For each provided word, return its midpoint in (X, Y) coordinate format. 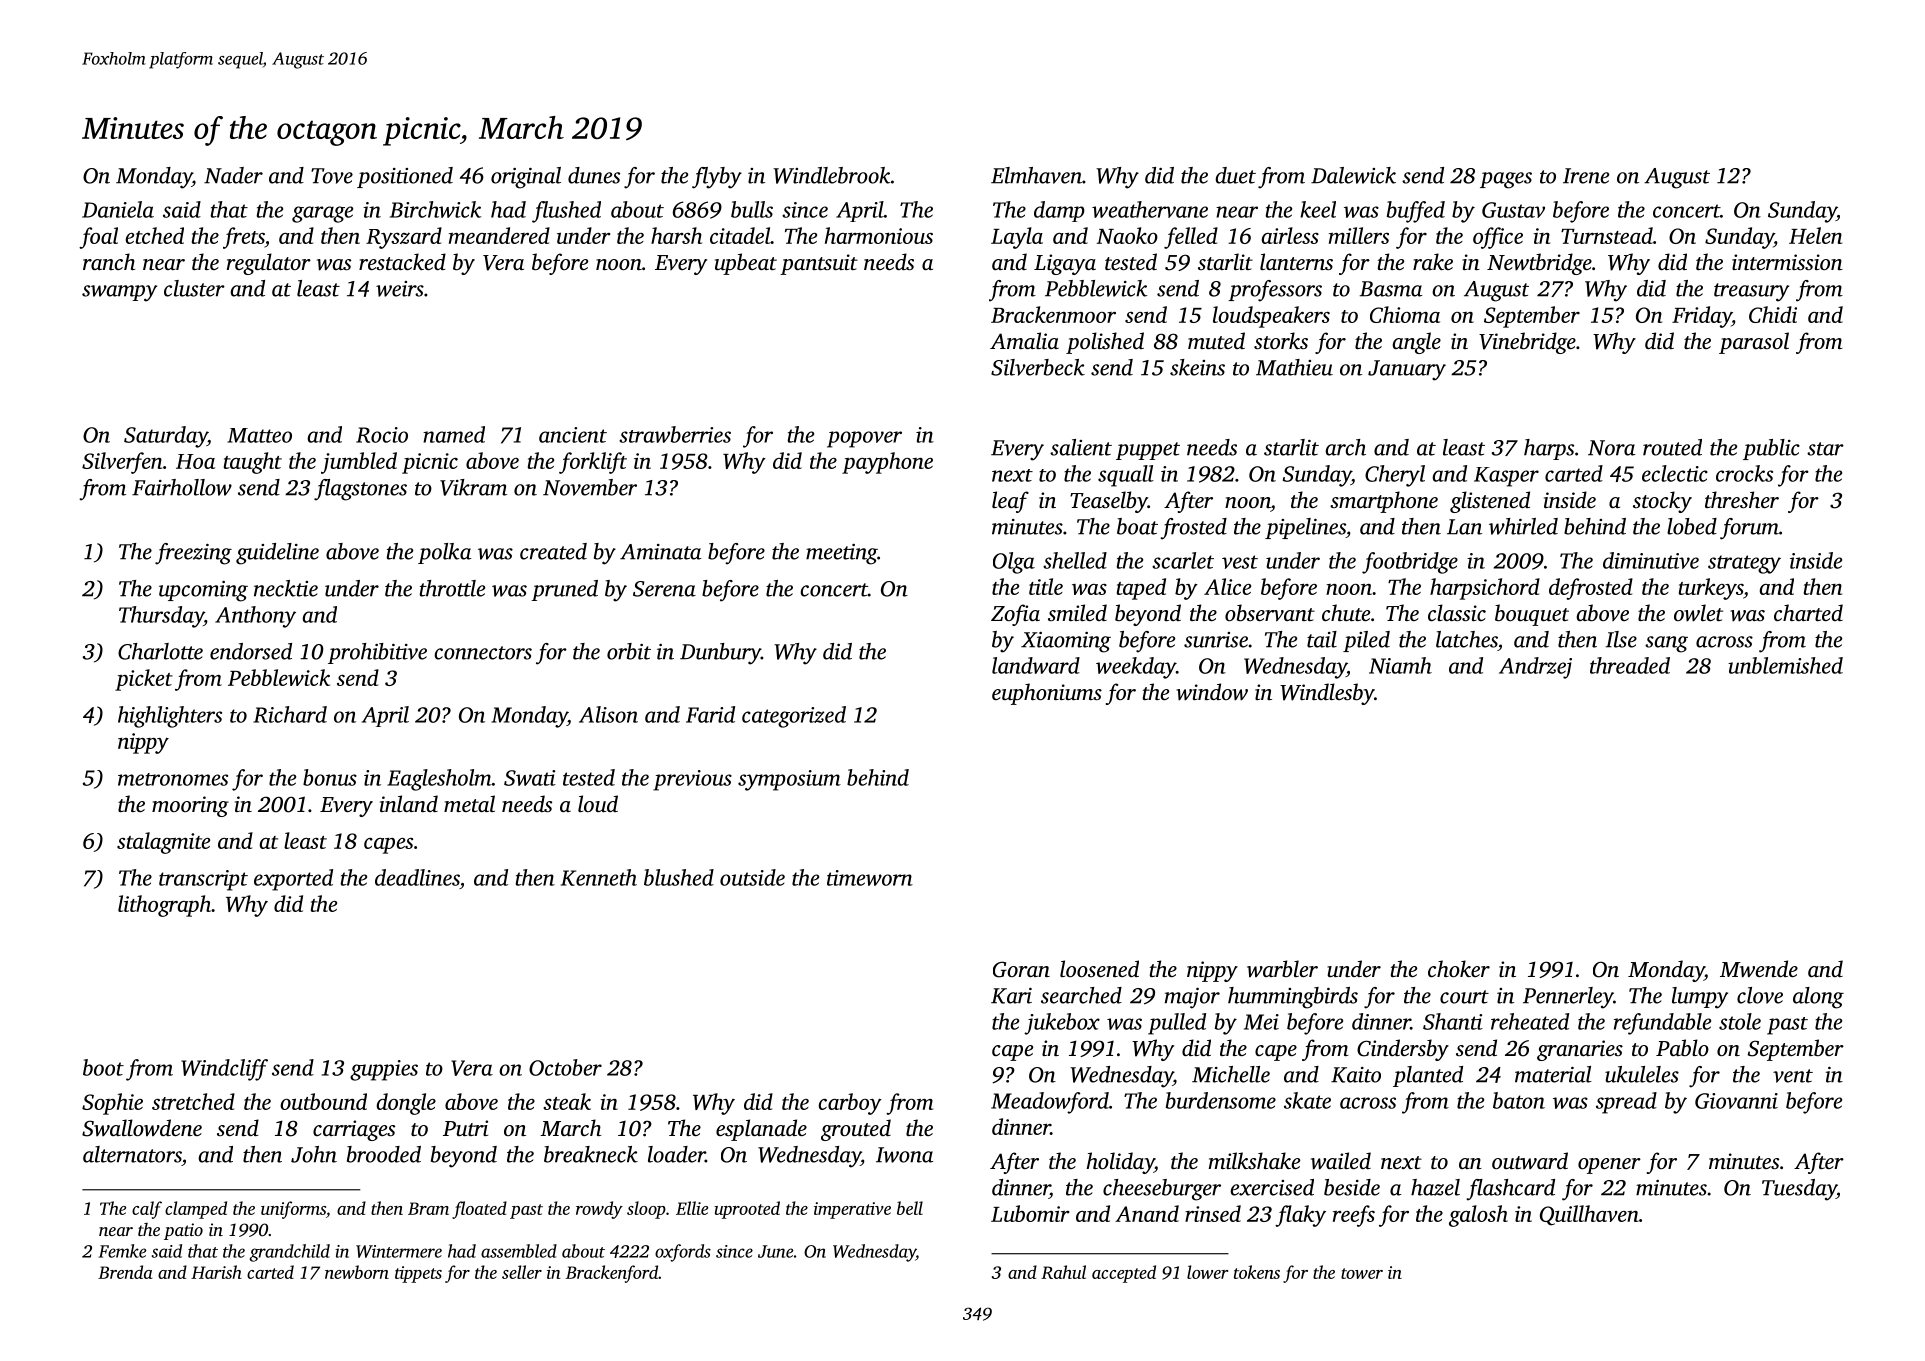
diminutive (1651, 560)
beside (1352, 1187)
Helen (1815, 235)
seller (522, 1272)
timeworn (870, 878)
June (775, 1251)
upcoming (203, 591)
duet (1235, 175)
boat (1137, 526)
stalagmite (163, 843)
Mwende (1759, 969)
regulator (269, 264)
